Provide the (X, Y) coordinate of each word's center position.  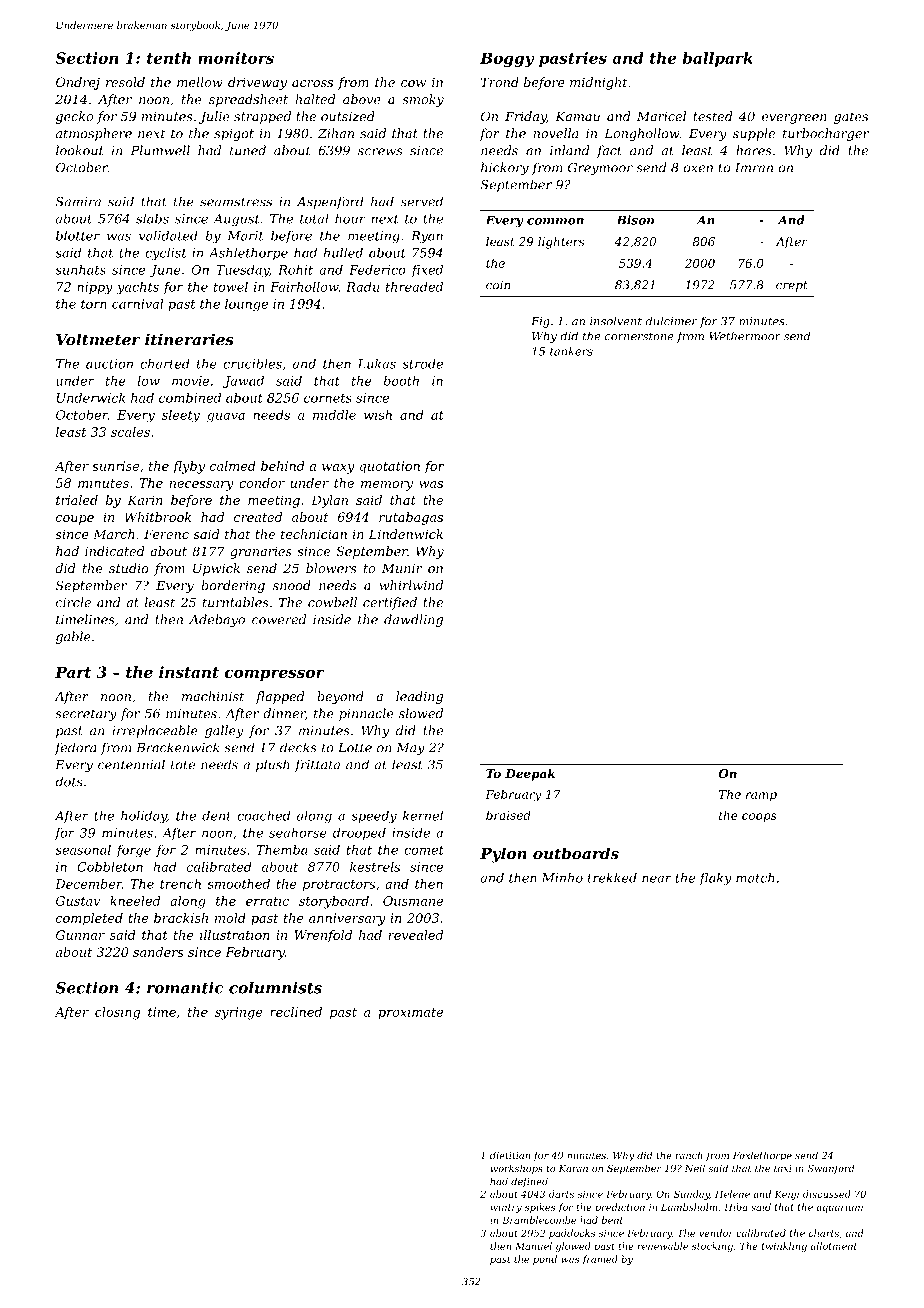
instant (189, 672)
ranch (689, 1155)
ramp (761, 796)
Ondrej (78, 83)
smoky (423, 100)
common (555, 221)
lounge (246, 305)
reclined (296, 1012)
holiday (144, 817)
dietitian (510, 1155)
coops (759, 817)
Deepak (530, 775)
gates (851, 118)
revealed (416, 935)
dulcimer (671, 321)
